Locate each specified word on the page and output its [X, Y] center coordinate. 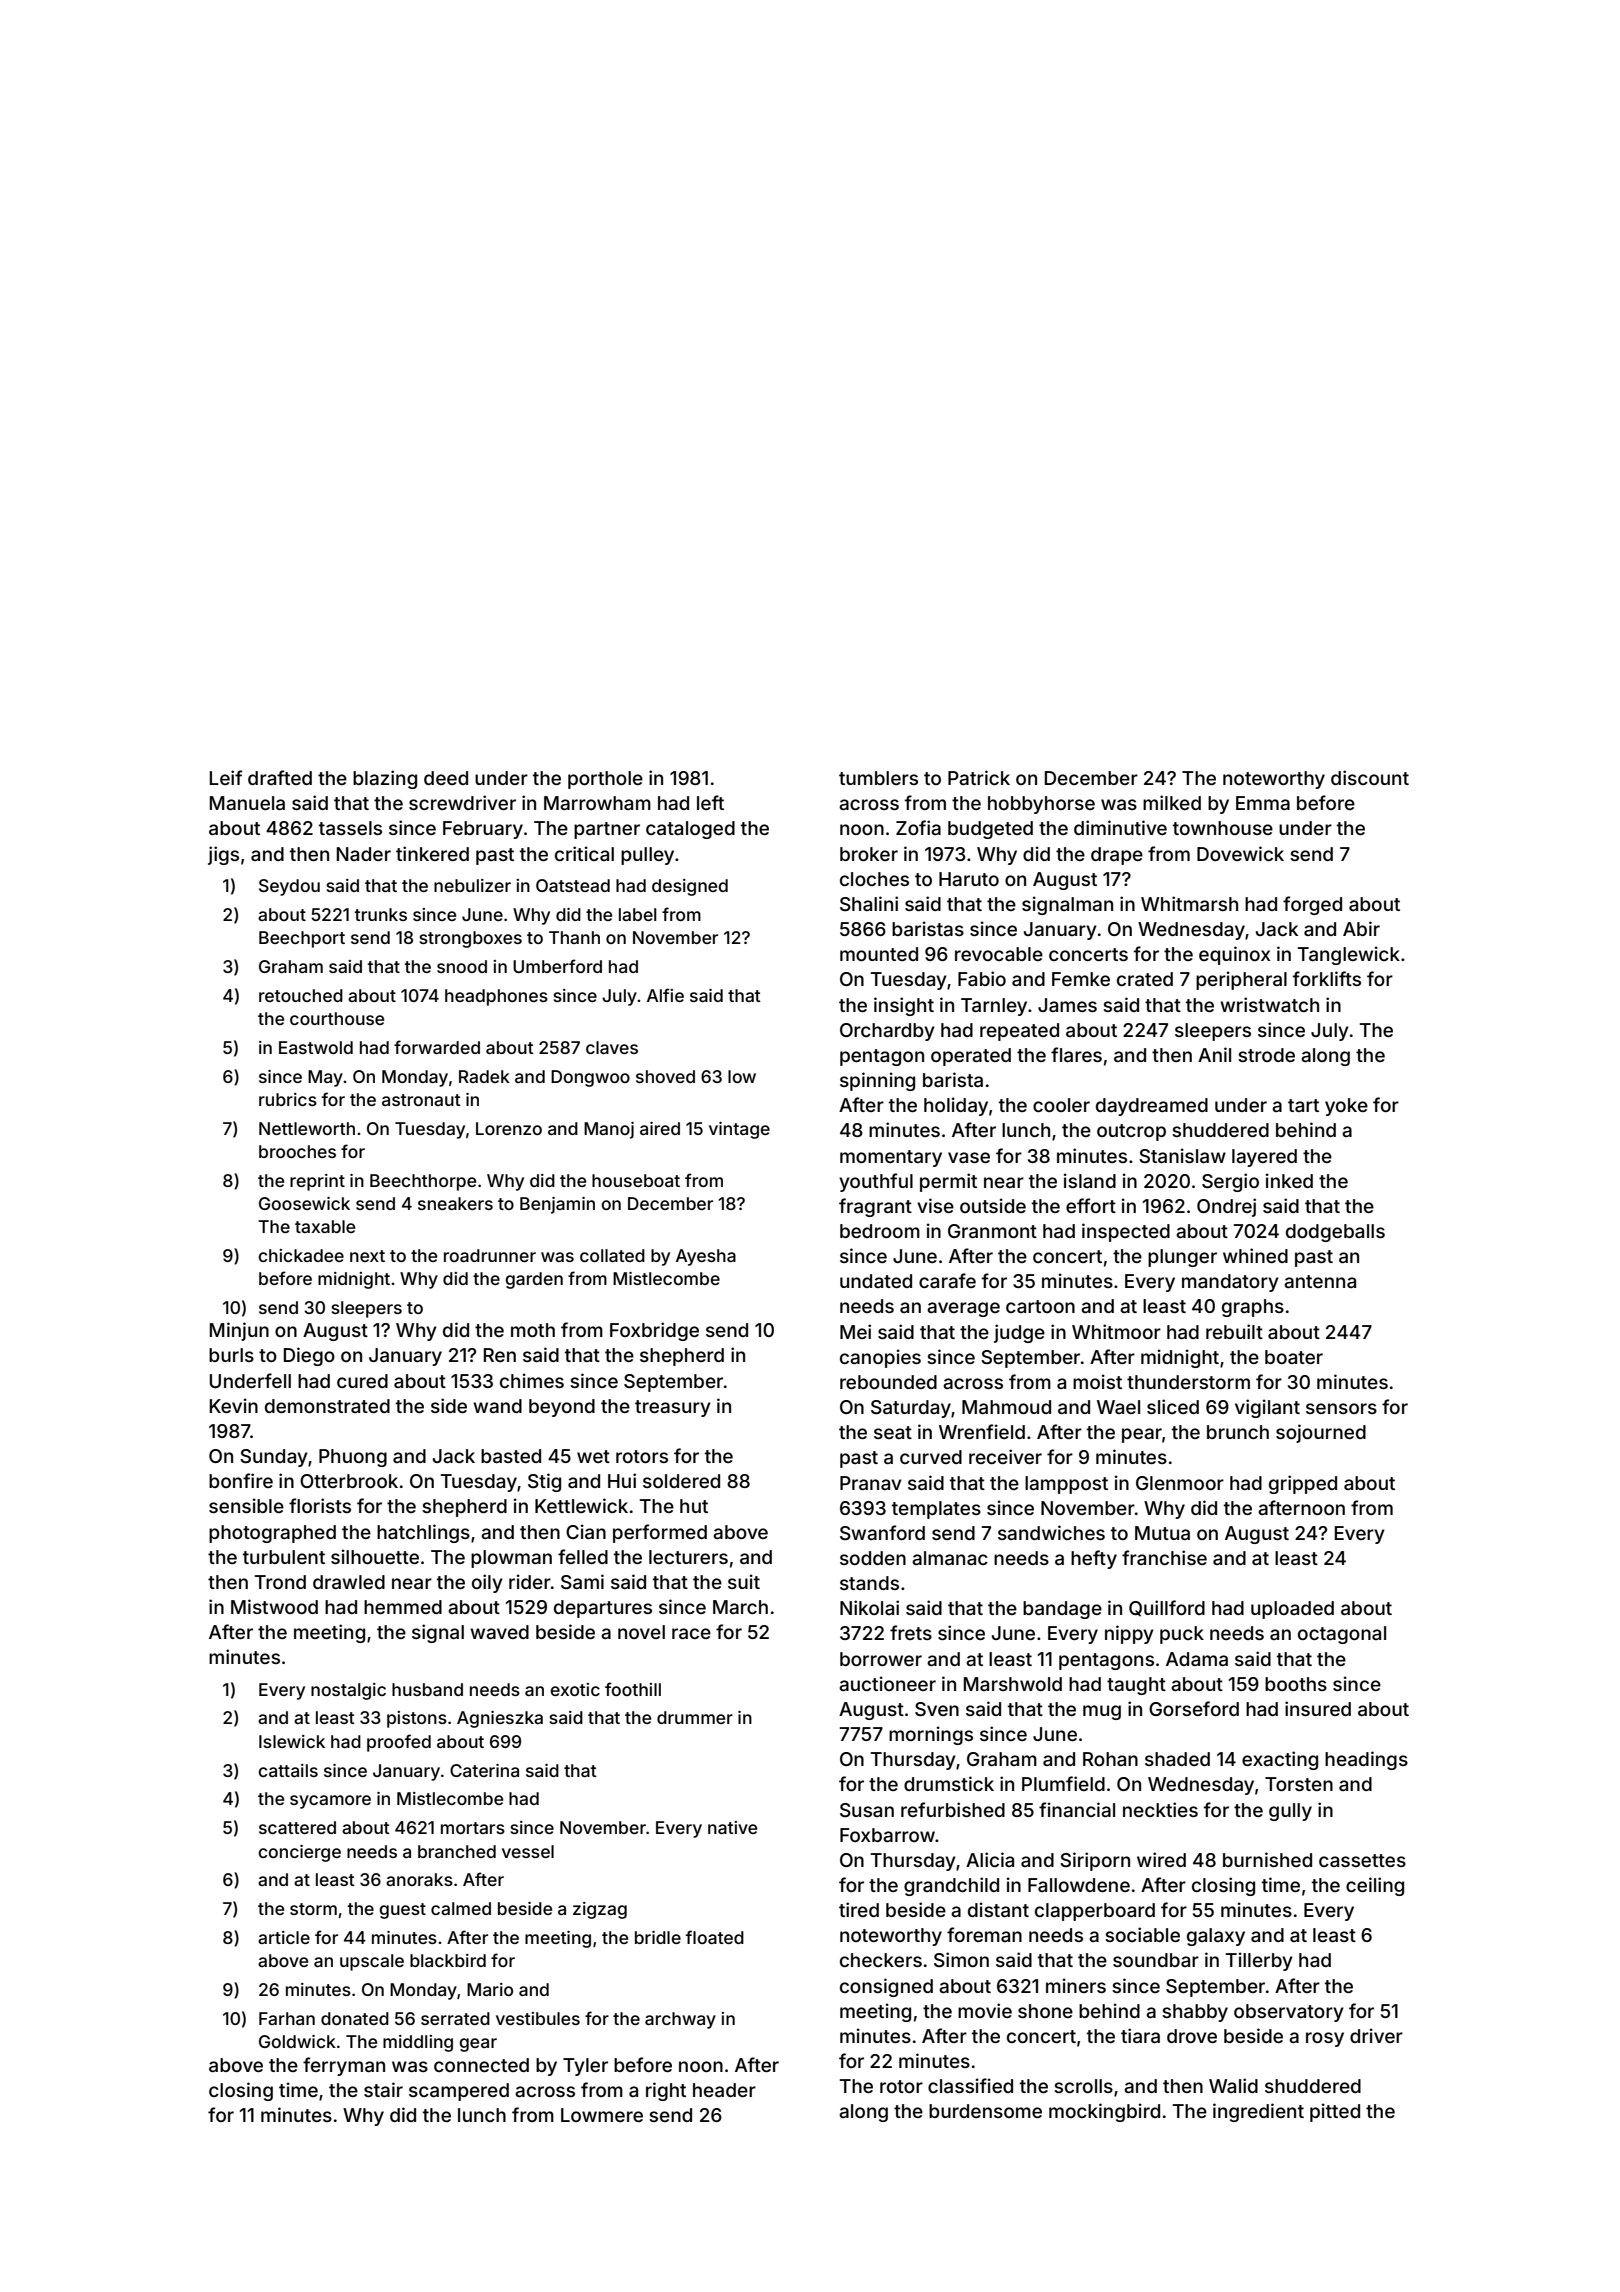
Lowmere [602, 2115]
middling [418, 2043]
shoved [665, 1076]
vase [969, 1157]
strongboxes [470, 939]
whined [1255, 1255]
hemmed [403, 1607]
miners [1076, 1985]
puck [1182, 1635]
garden [534, 1280]
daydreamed [1152, 1107]
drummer [695, 1717]
